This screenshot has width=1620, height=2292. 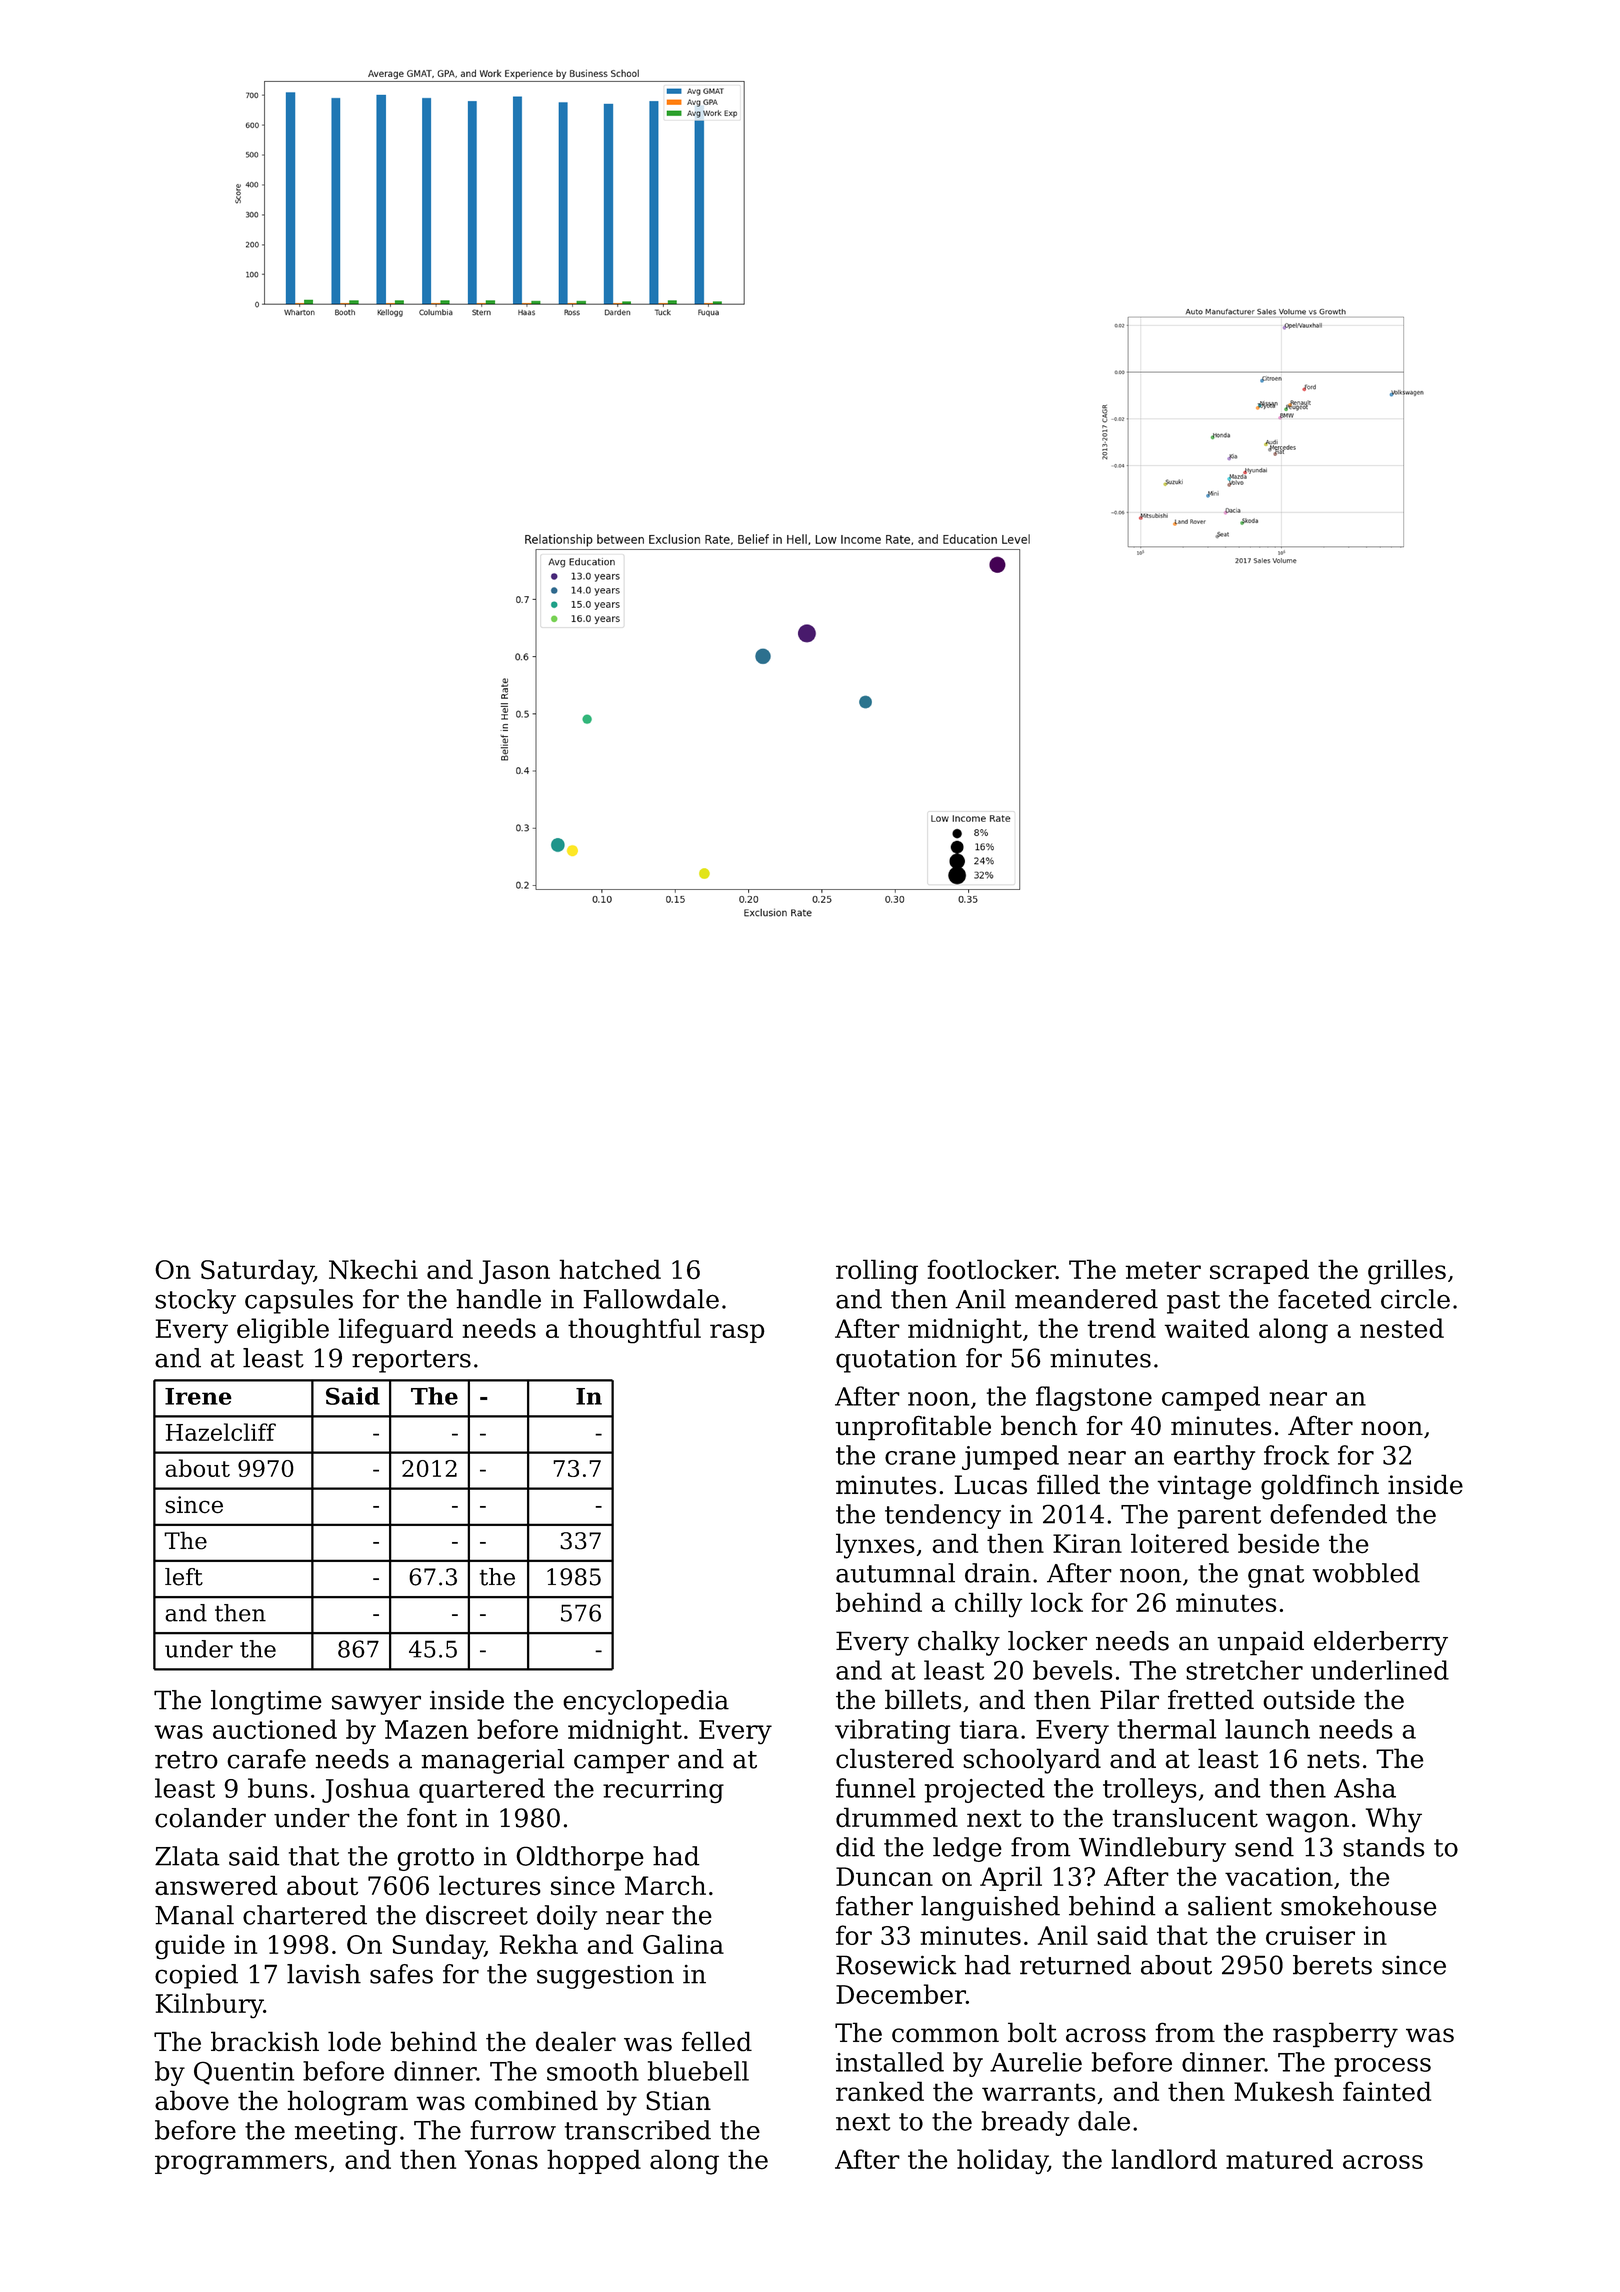 I want to click on chalky, so click(x=959, y=1643).
